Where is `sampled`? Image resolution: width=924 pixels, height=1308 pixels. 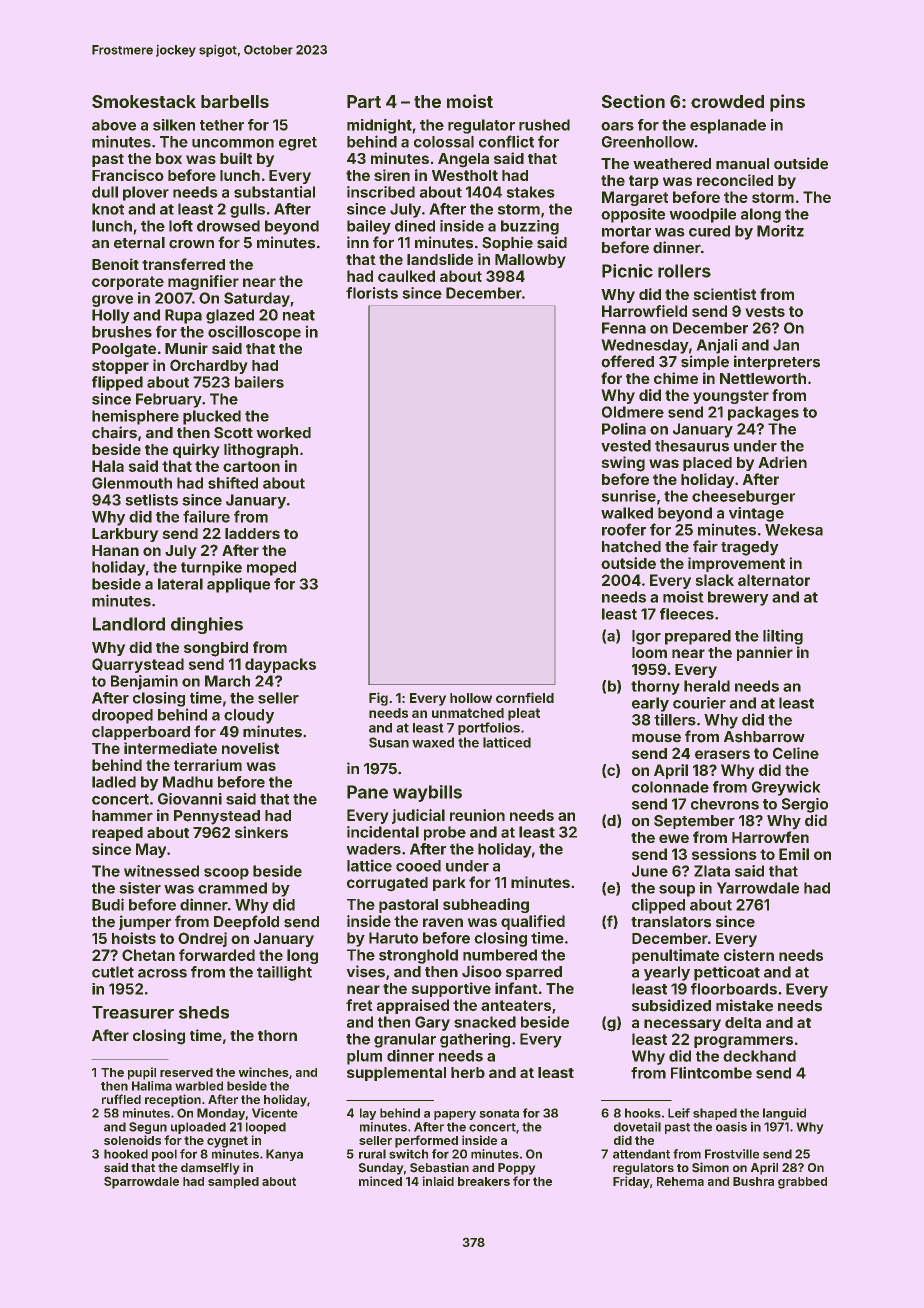
sampled is located at coordinates (233, 1183).
